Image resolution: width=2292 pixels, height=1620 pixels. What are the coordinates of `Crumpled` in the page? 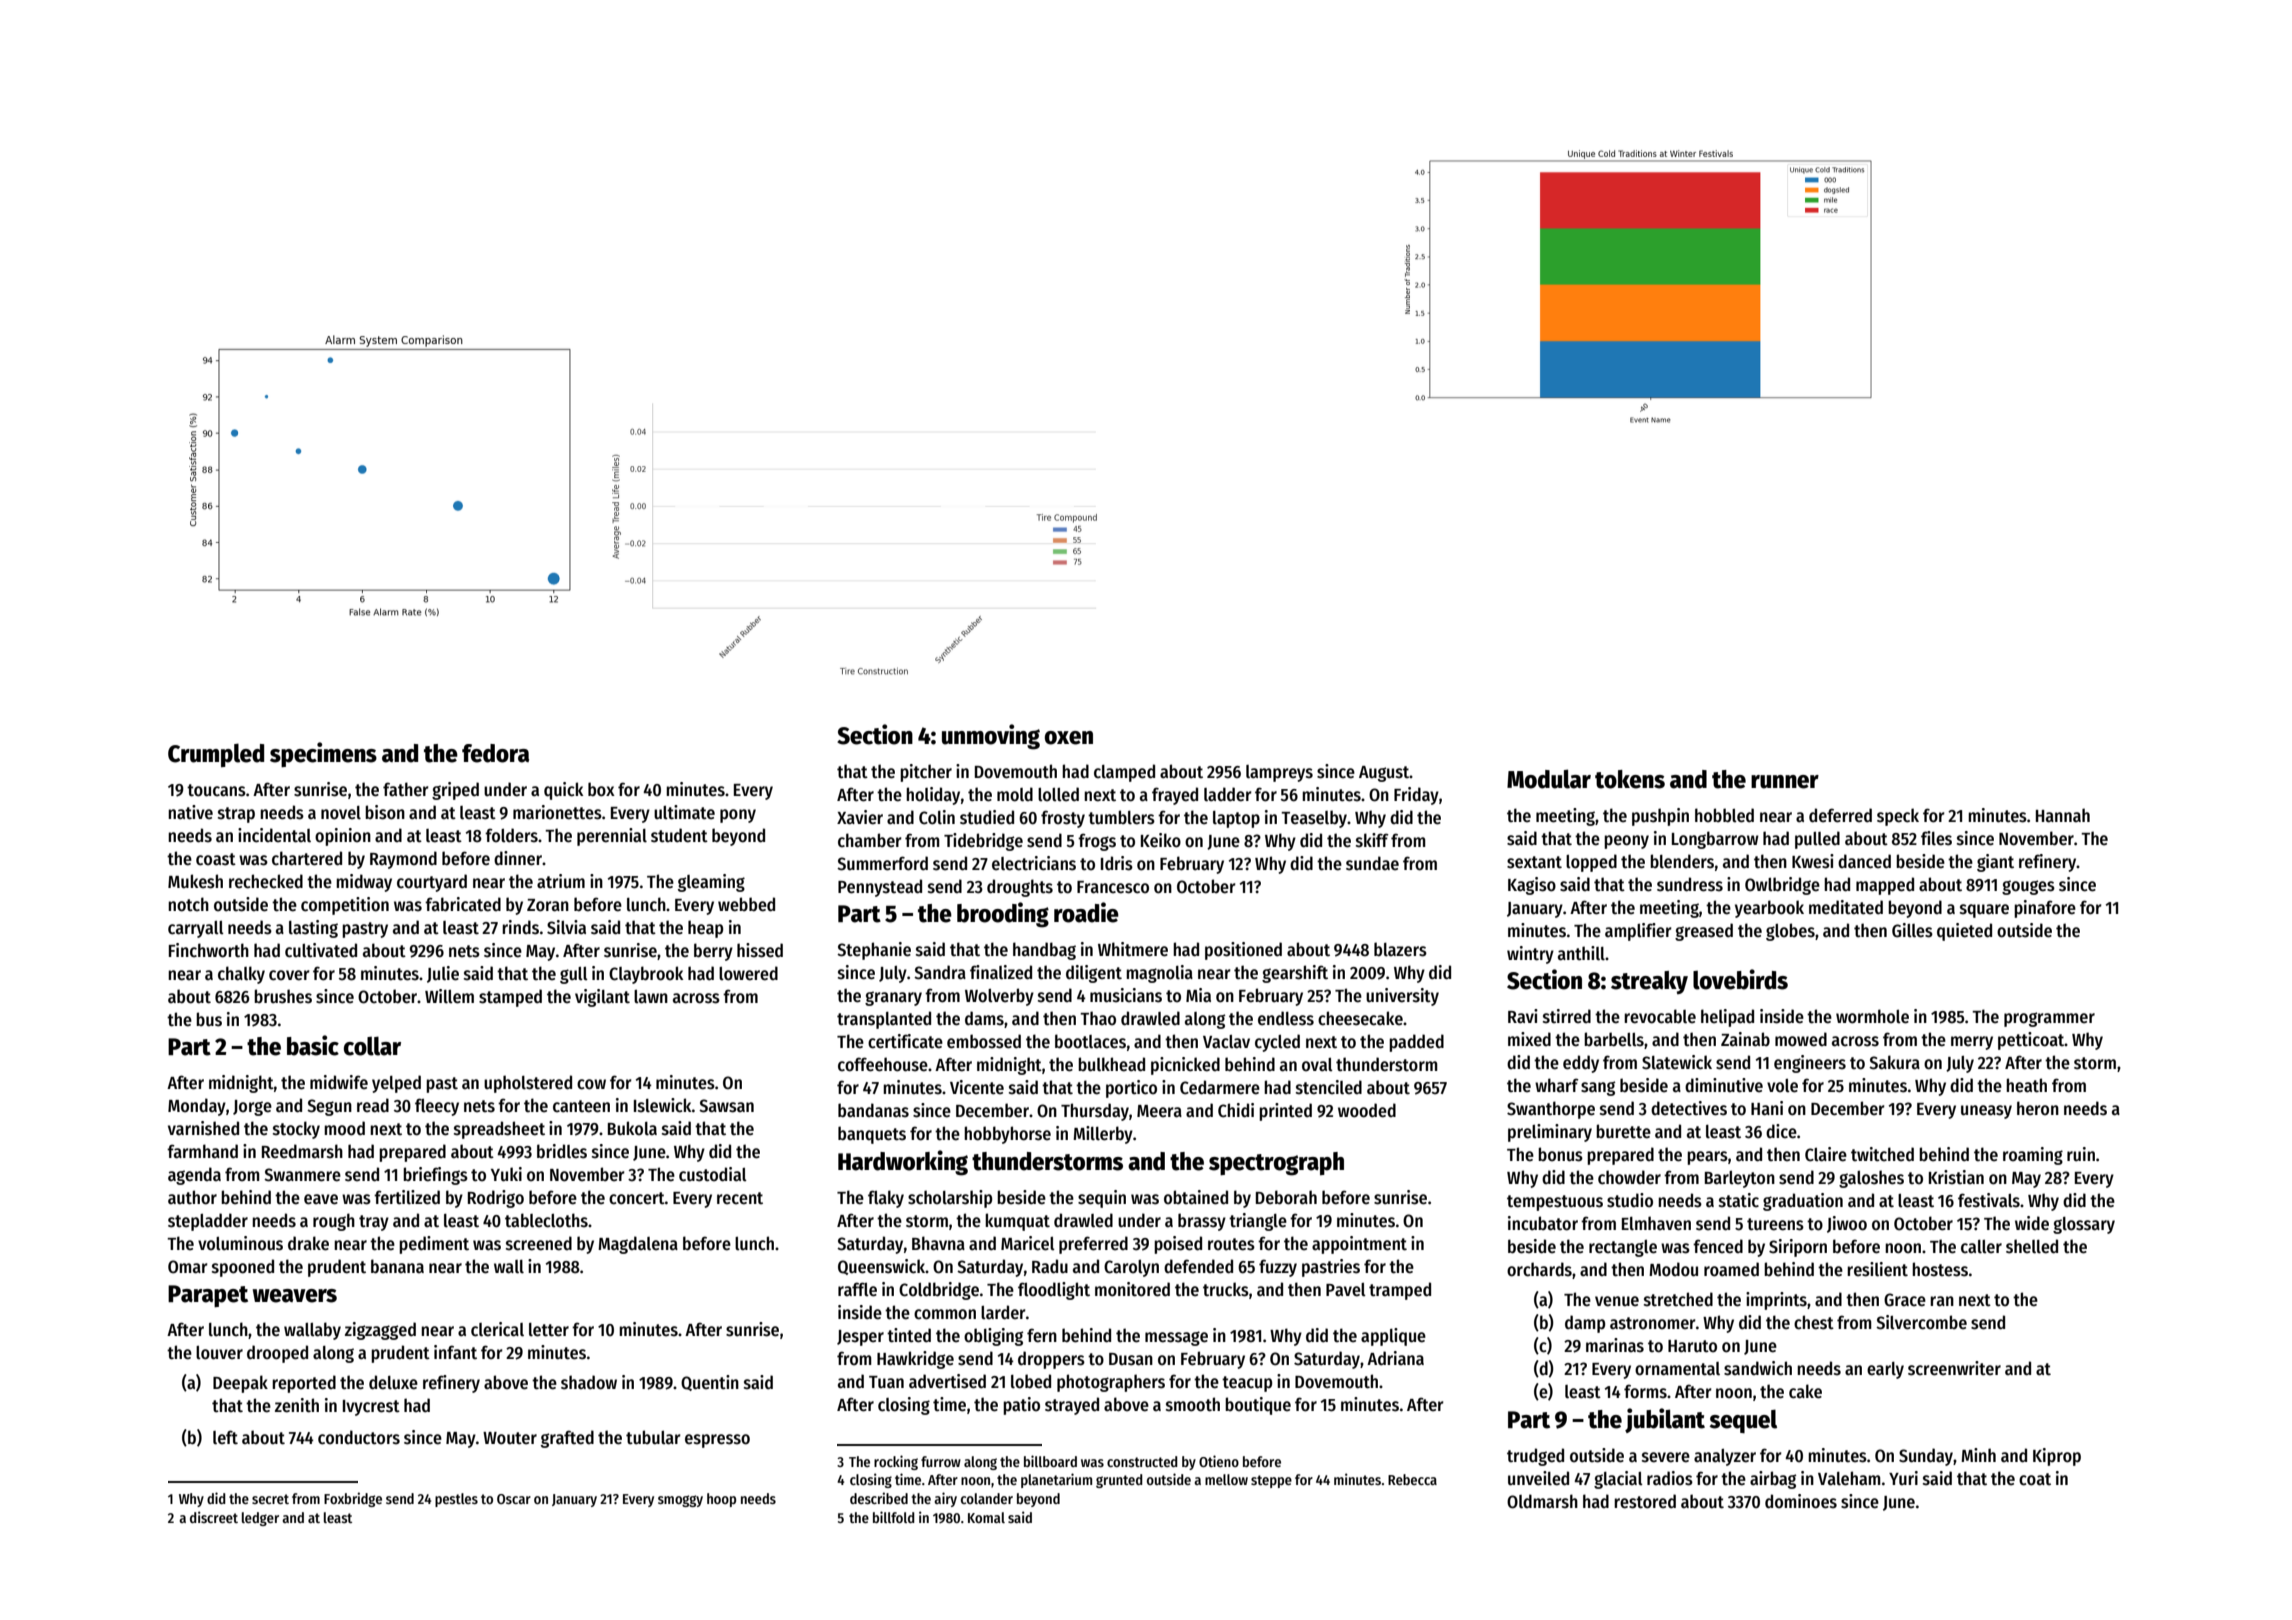 It's located at (216, 755).
